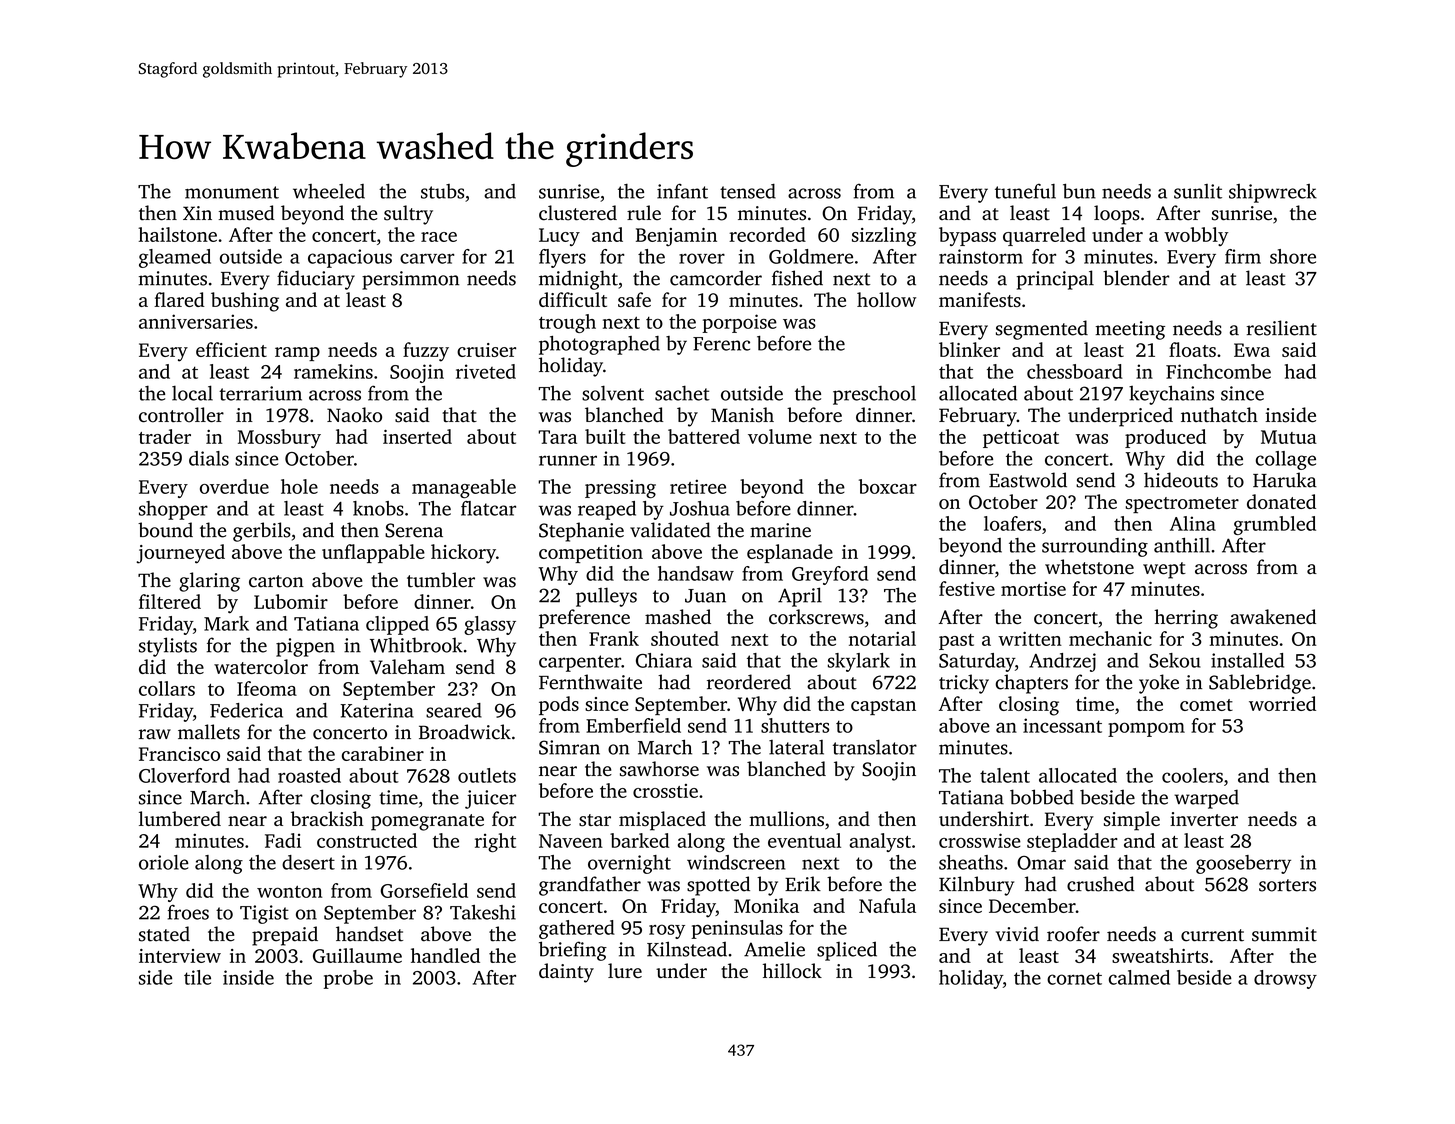 The height and width of the screenshot is (1124, 1455). Describe the element at coordinates (1273, 193) in the screenshot. I see `shipwreck` at that location.
